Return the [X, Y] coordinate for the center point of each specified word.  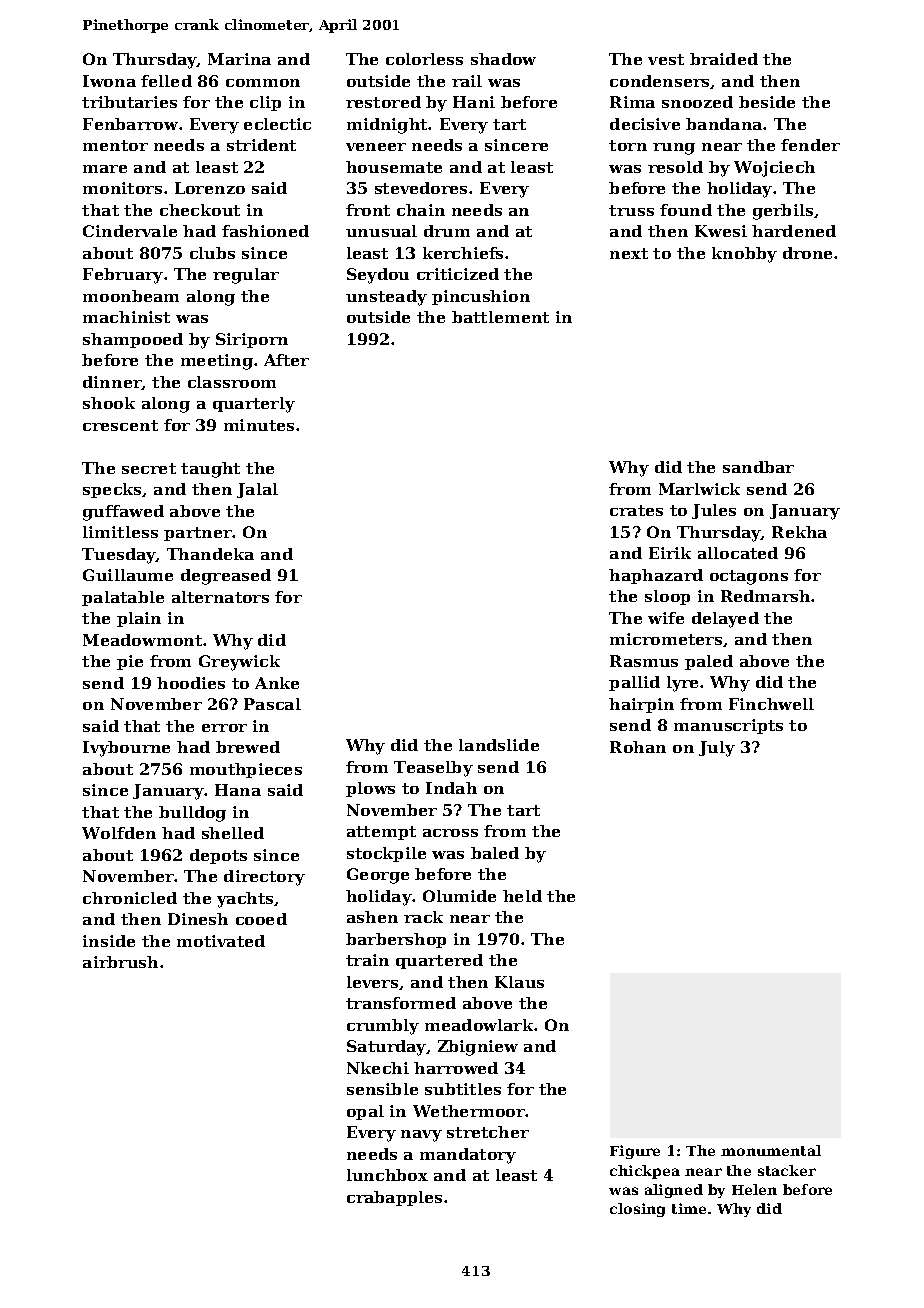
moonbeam [131, 296]
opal [365, 1112]
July [717, 749]
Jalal [257, 490]
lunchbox [387, 1175]
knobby [744, 255]
